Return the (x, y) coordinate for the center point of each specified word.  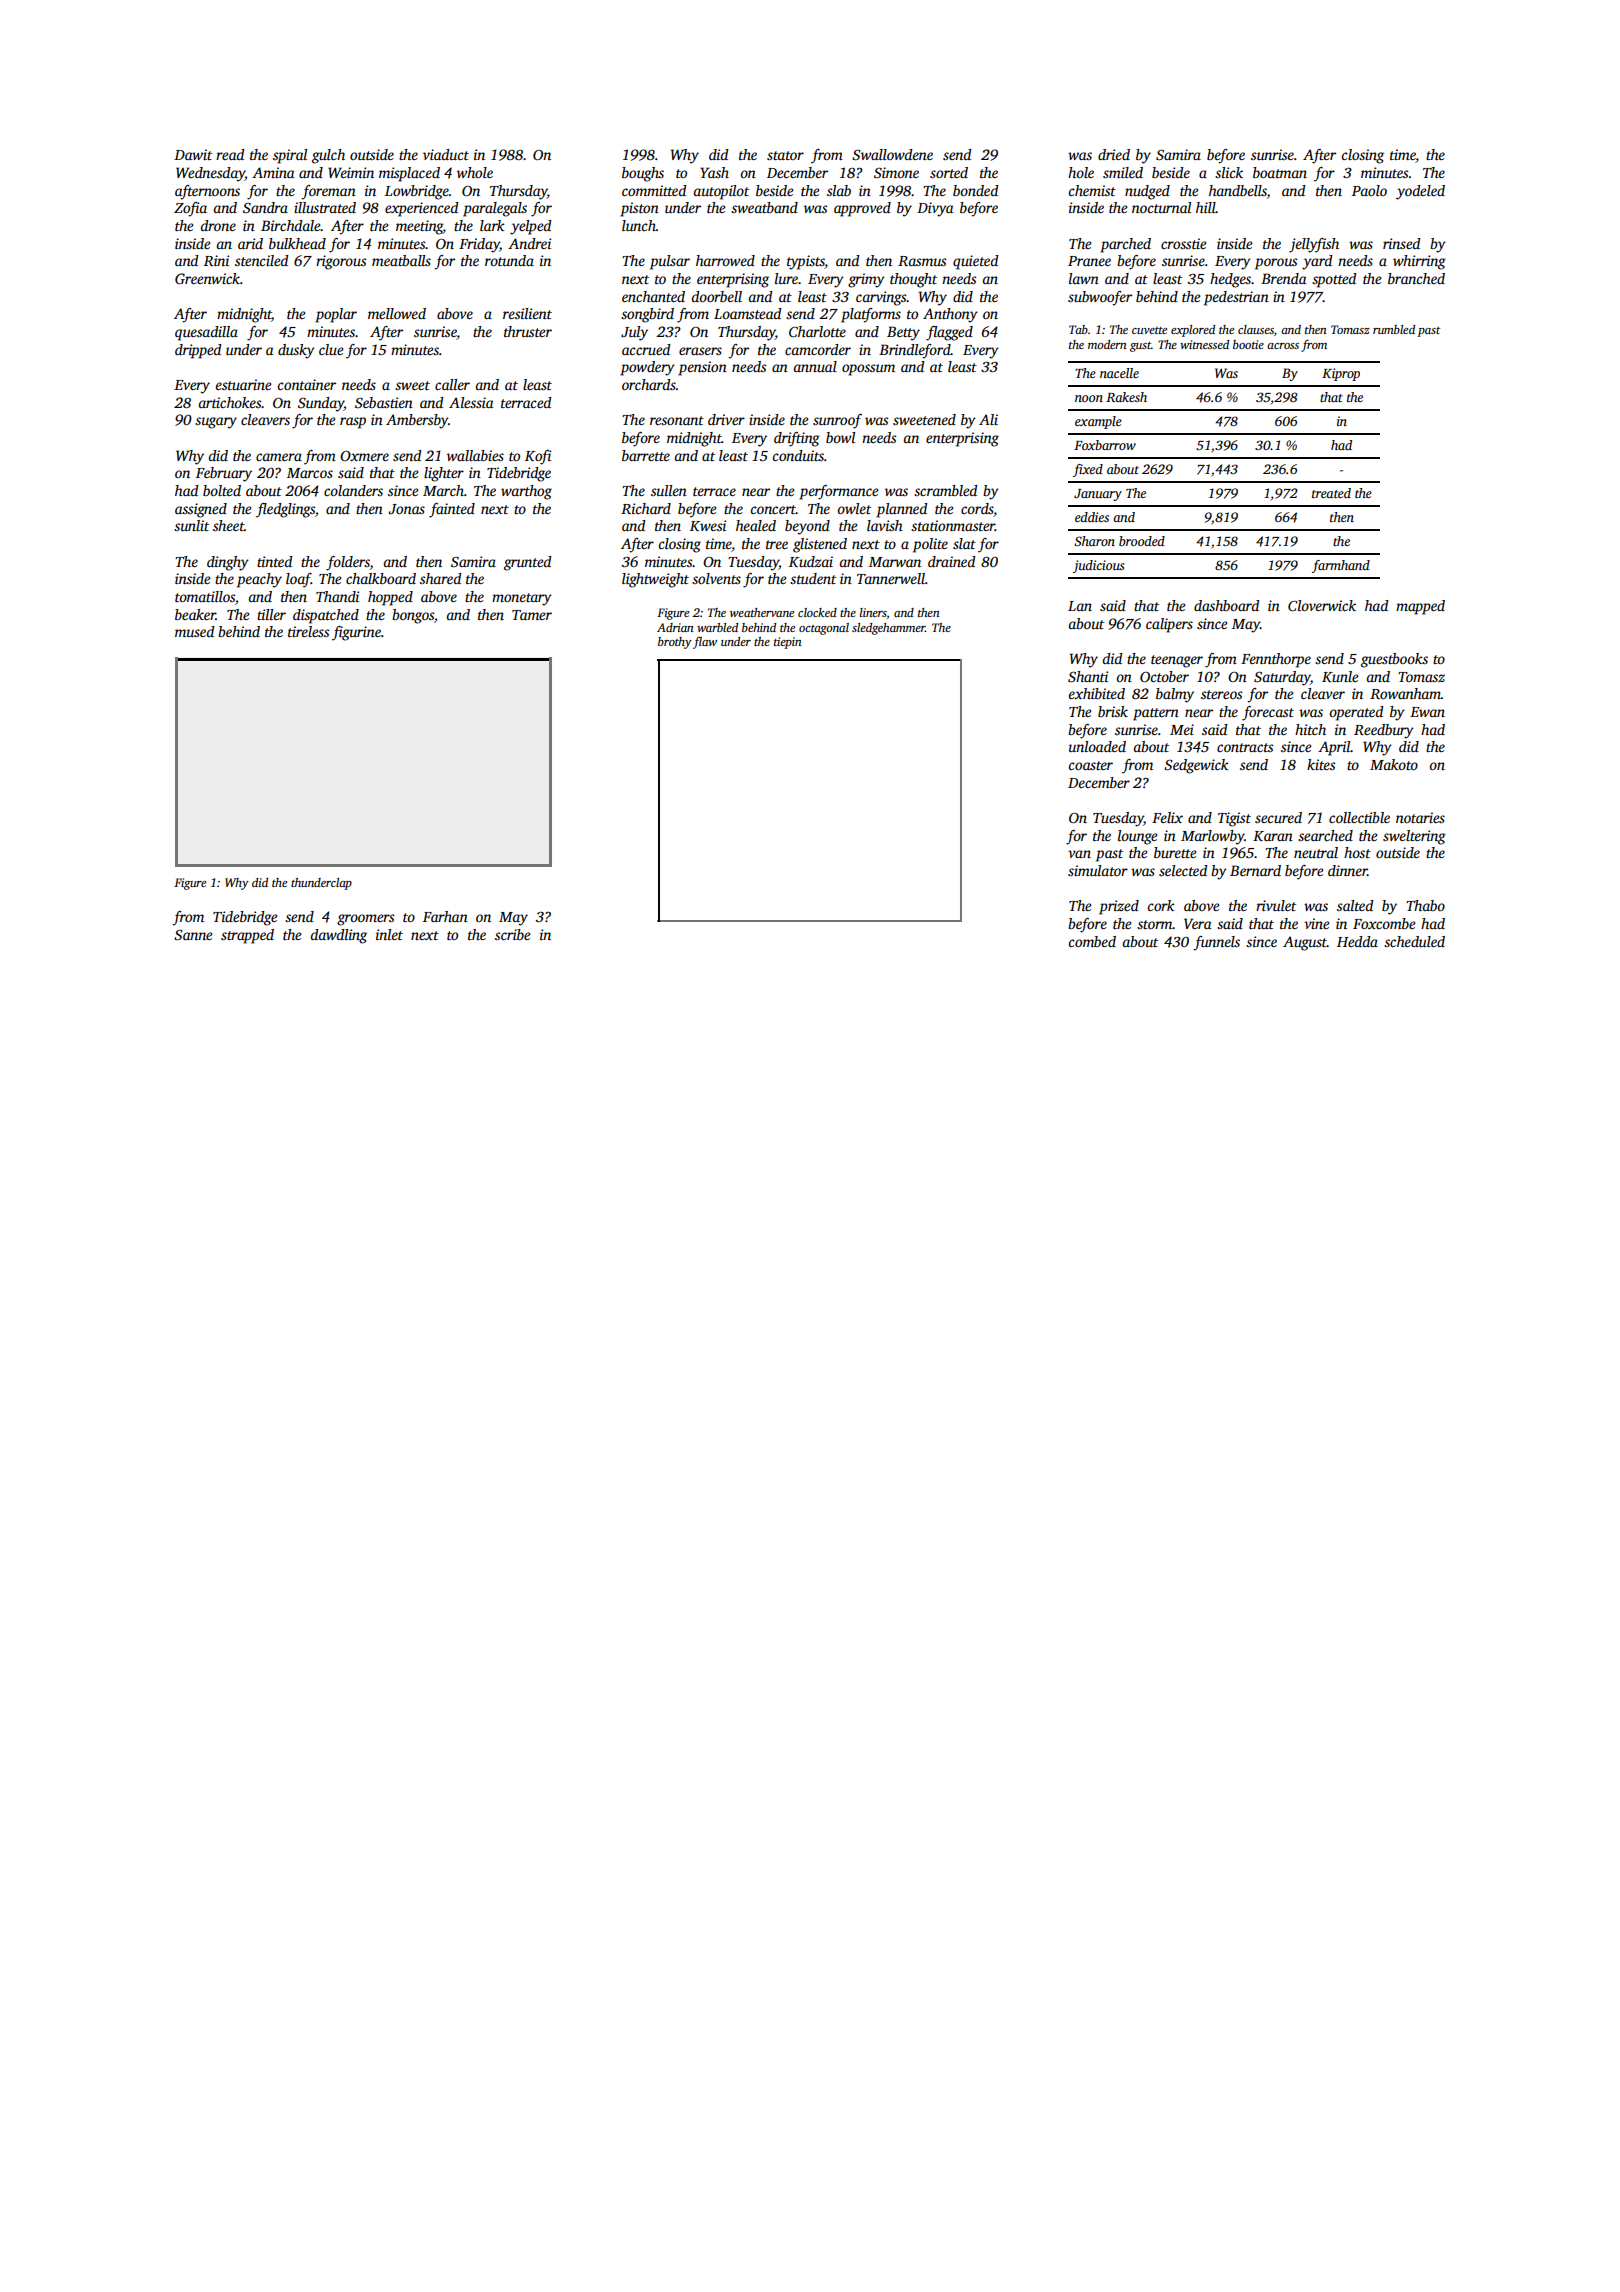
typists (806, 262)
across (1283, 346)
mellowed (397, 313)
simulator (1098, 870)
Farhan (445, 916)
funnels (1216, 943)
